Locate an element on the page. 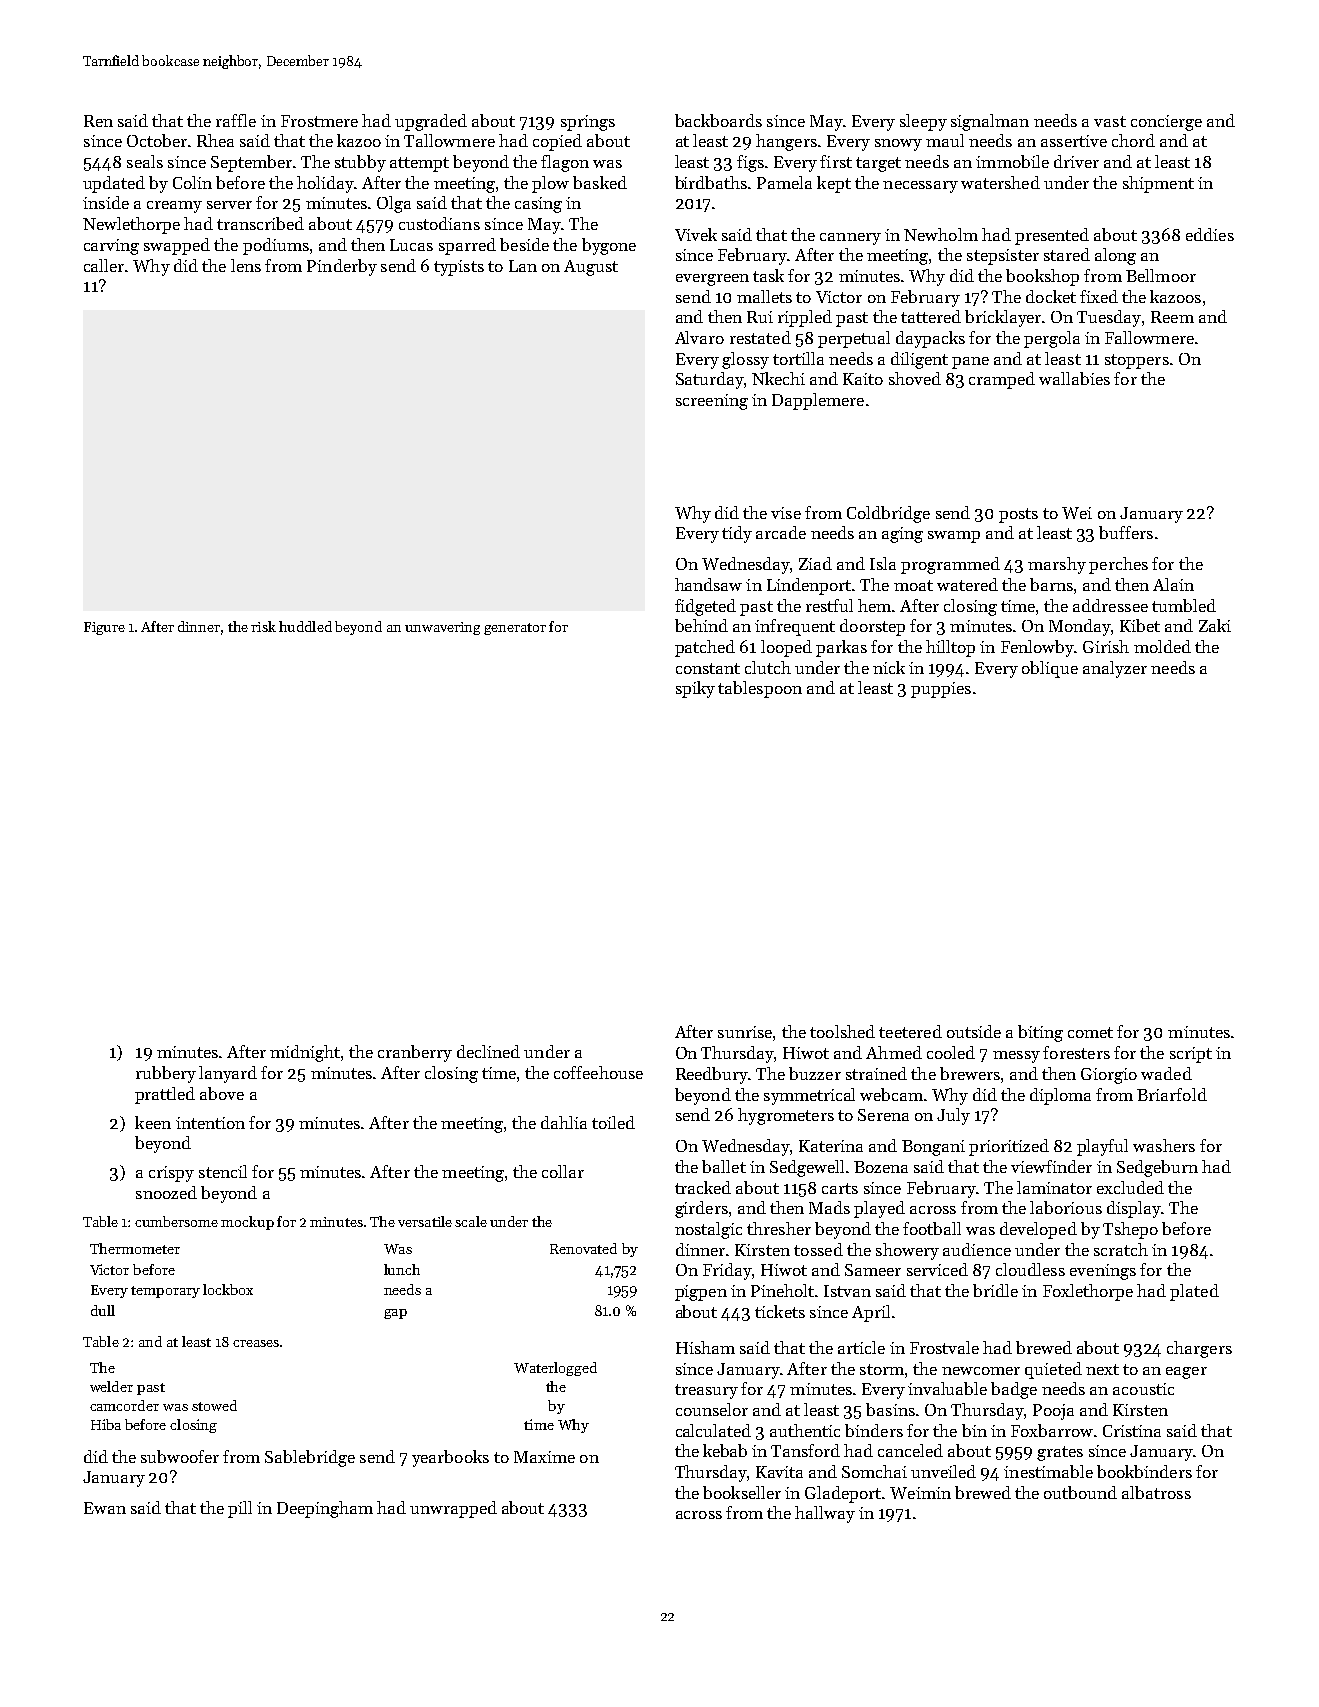 Image resolution: width=1319 pixels, height=1707 pixels. bookseller is located at coordinates (742, 1492).
